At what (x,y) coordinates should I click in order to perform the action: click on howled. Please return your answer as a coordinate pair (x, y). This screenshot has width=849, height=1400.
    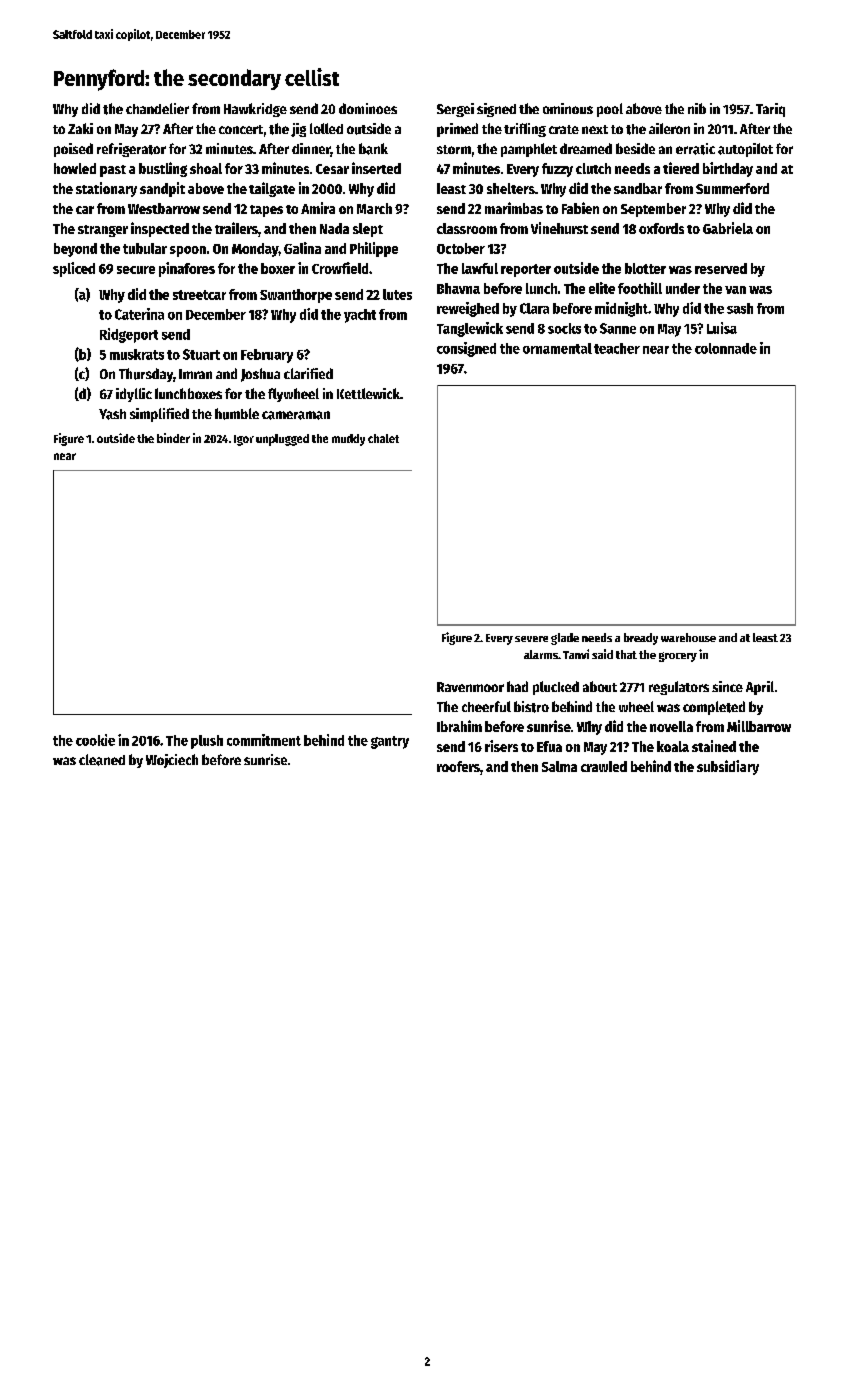
    Looking at the image, I should click on (75, 168).
